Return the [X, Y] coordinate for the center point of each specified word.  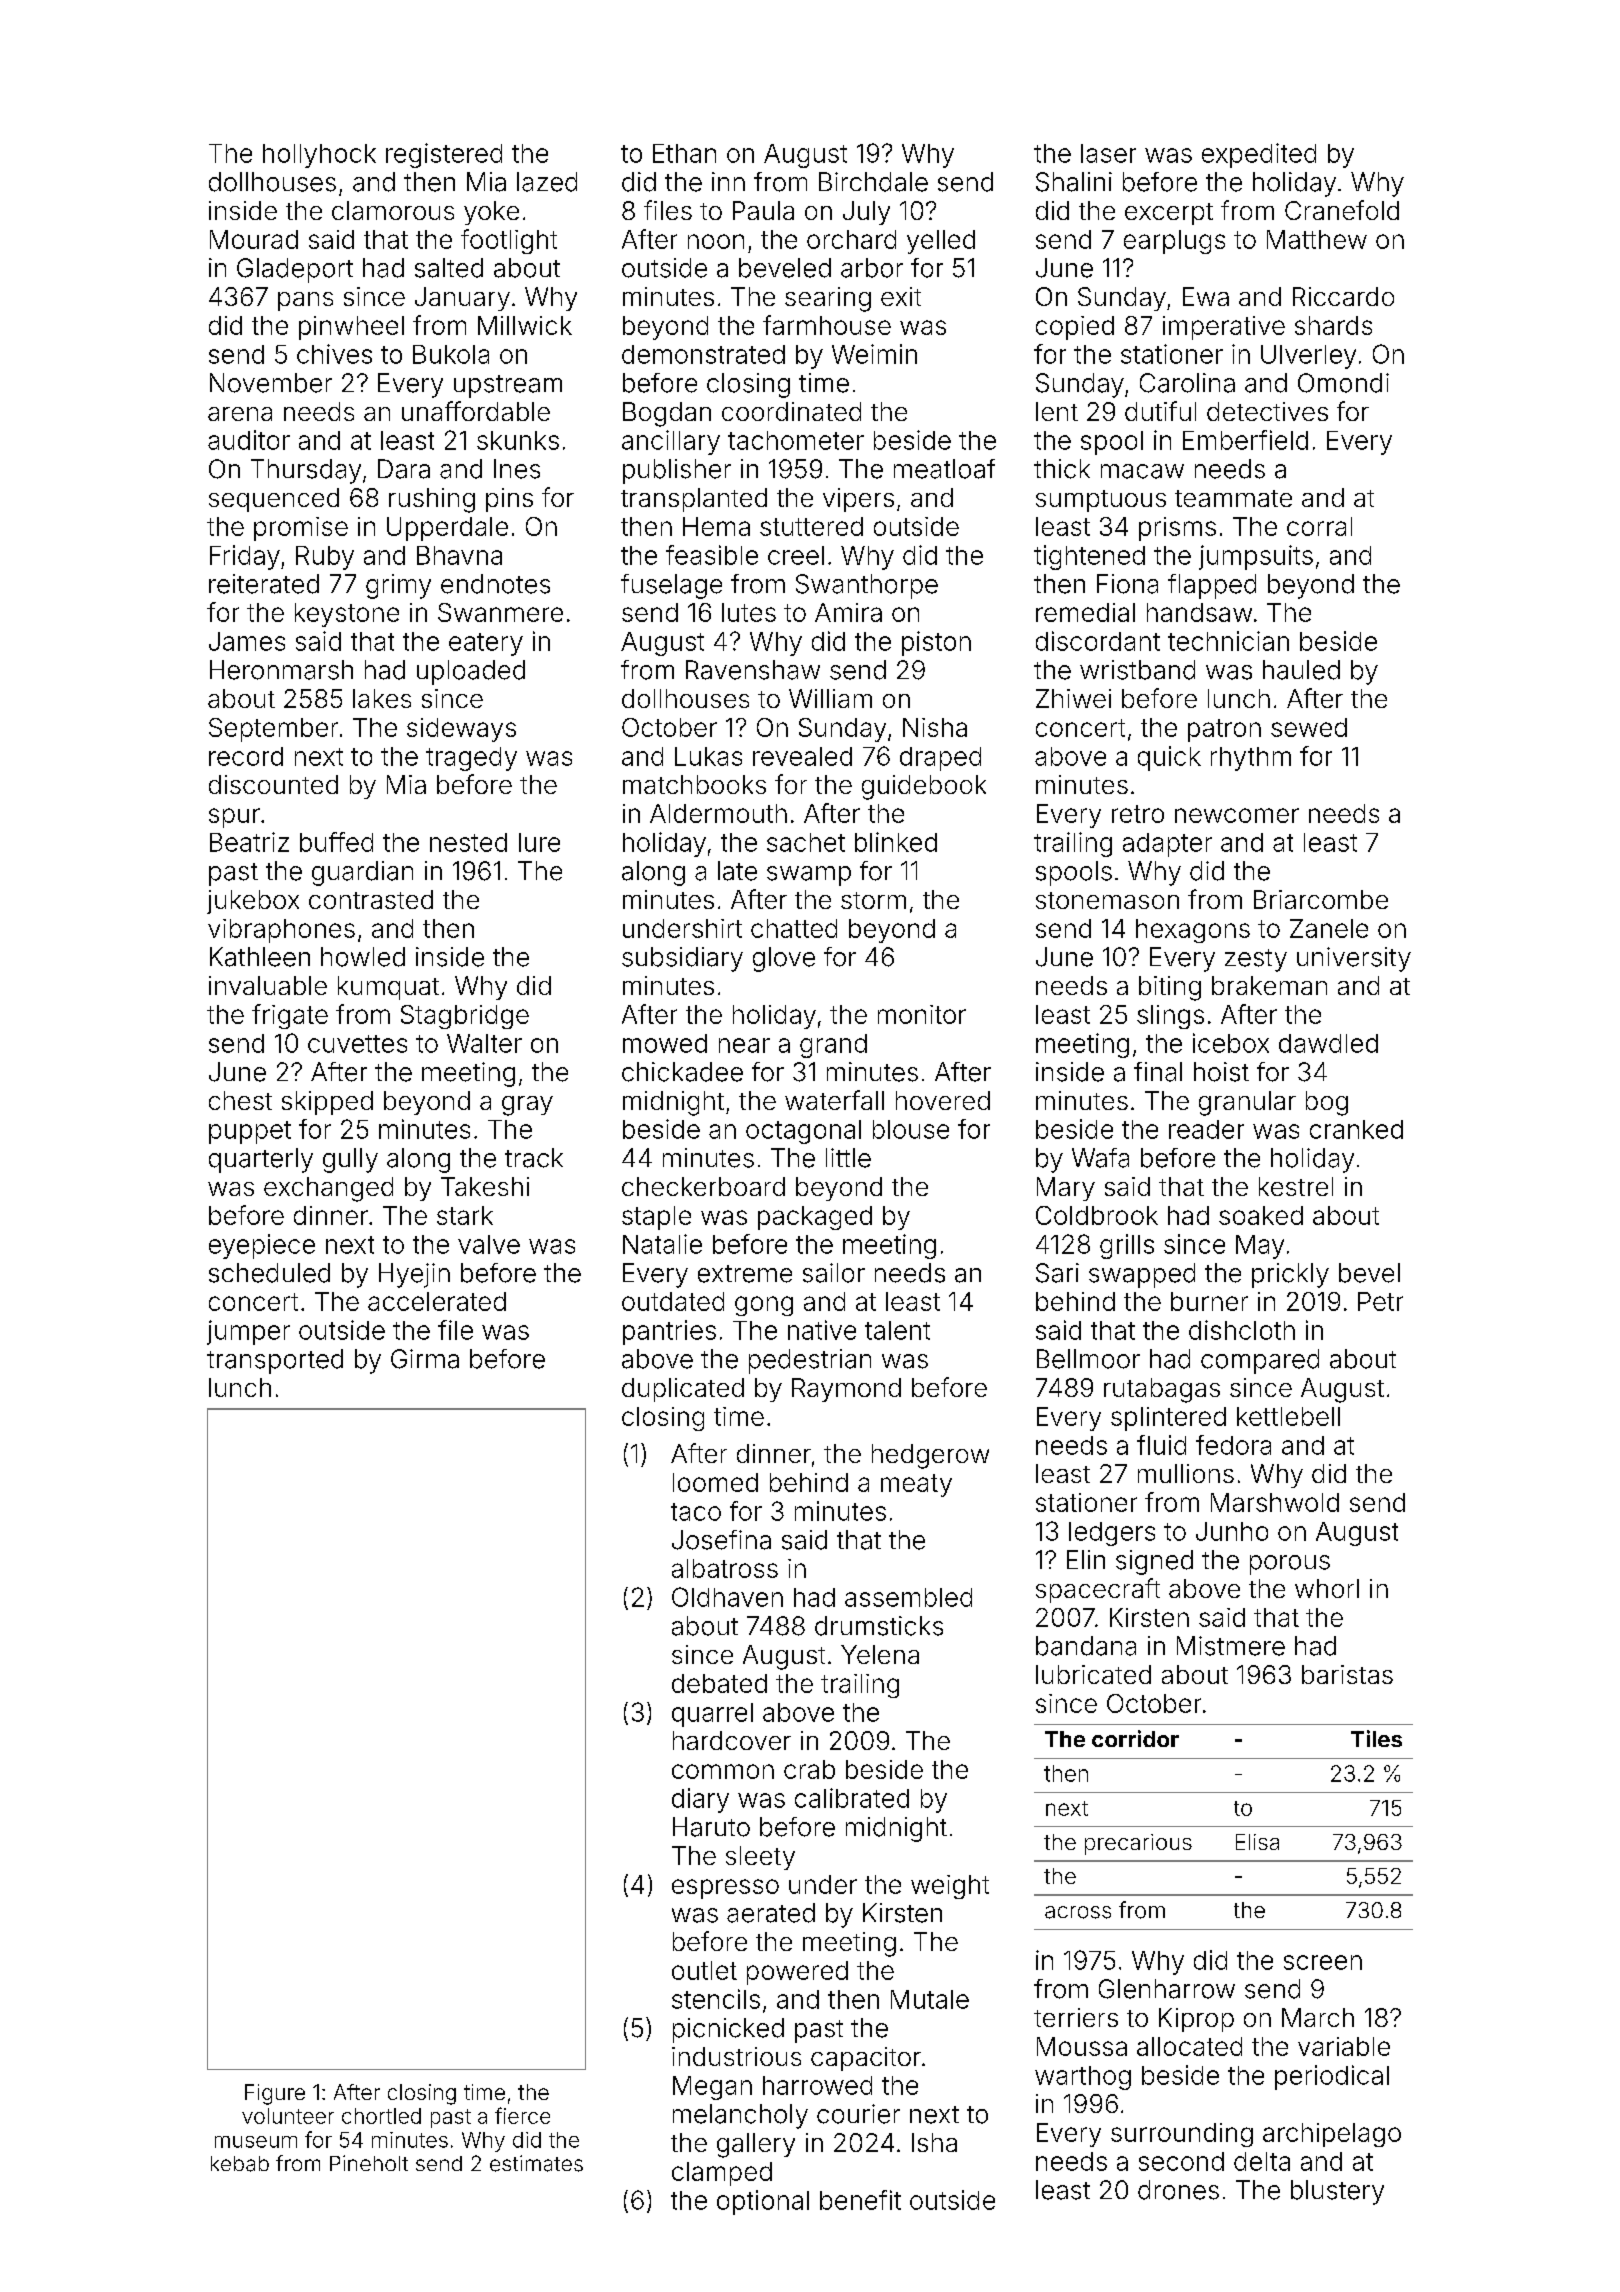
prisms [1177, 529]
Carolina [1187, 383]
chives [334, 354]
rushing [432, 500]
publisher [677, 471]
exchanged [328, 1189]
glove [784, 959]
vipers [858, 500]
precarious [1138, 1844]
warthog [1083, 2078]
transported [275, 1361]
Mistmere [1231, 1646]
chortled [381, 2116]
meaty [916, 1485]
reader [1206, 1129]
